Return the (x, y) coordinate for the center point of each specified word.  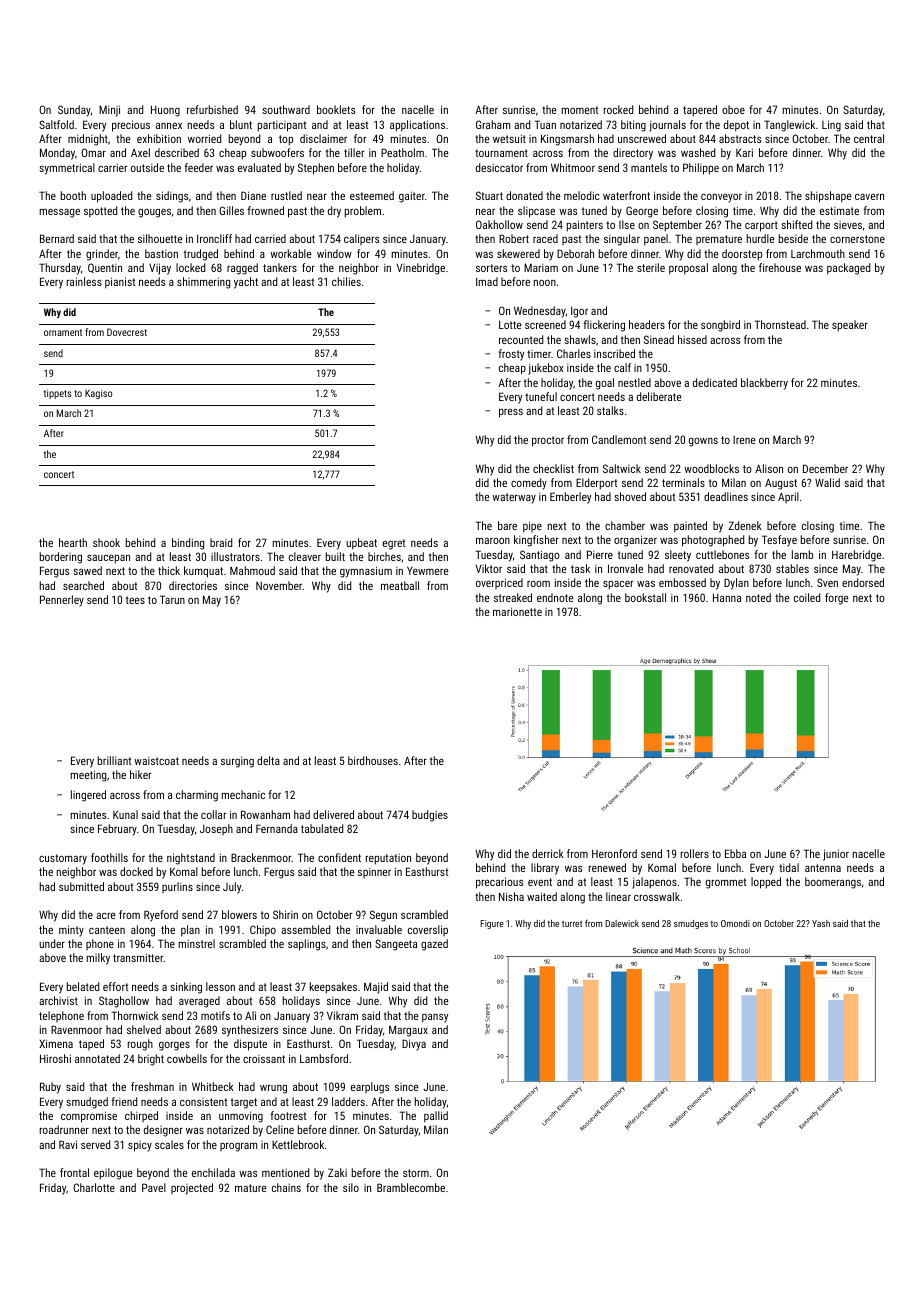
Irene (744, 440)
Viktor (488, 568)
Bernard (57, 238)
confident (339, 857)
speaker (850, 326)
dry (334, 212)
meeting (88, 776)
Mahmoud (252, 570)
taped (91, 1044)
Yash (821, 923)
